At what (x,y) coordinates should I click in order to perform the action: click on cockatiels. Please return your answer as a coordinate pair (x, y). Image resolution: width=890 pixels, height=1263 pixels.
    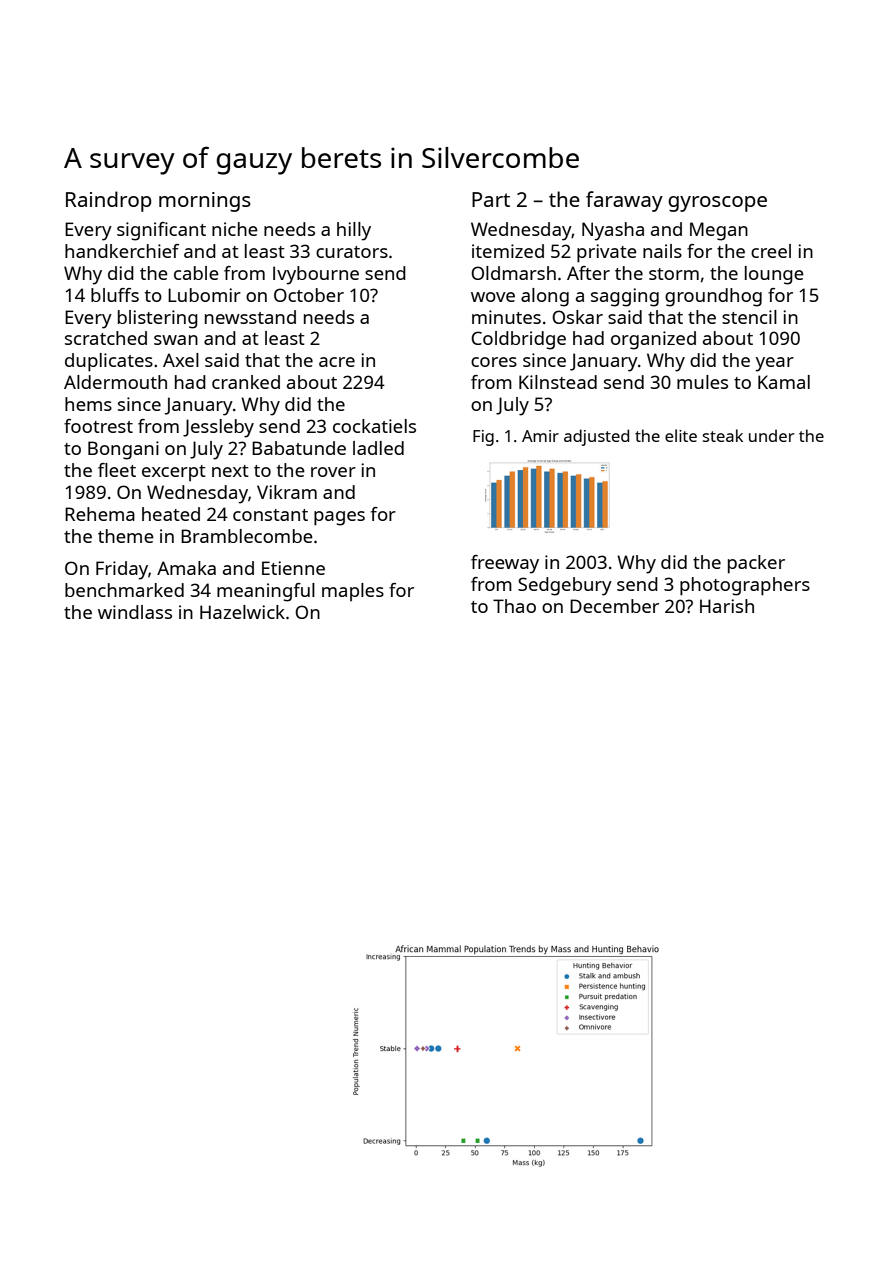
    Looking at the image, I should click on (374, 426).
